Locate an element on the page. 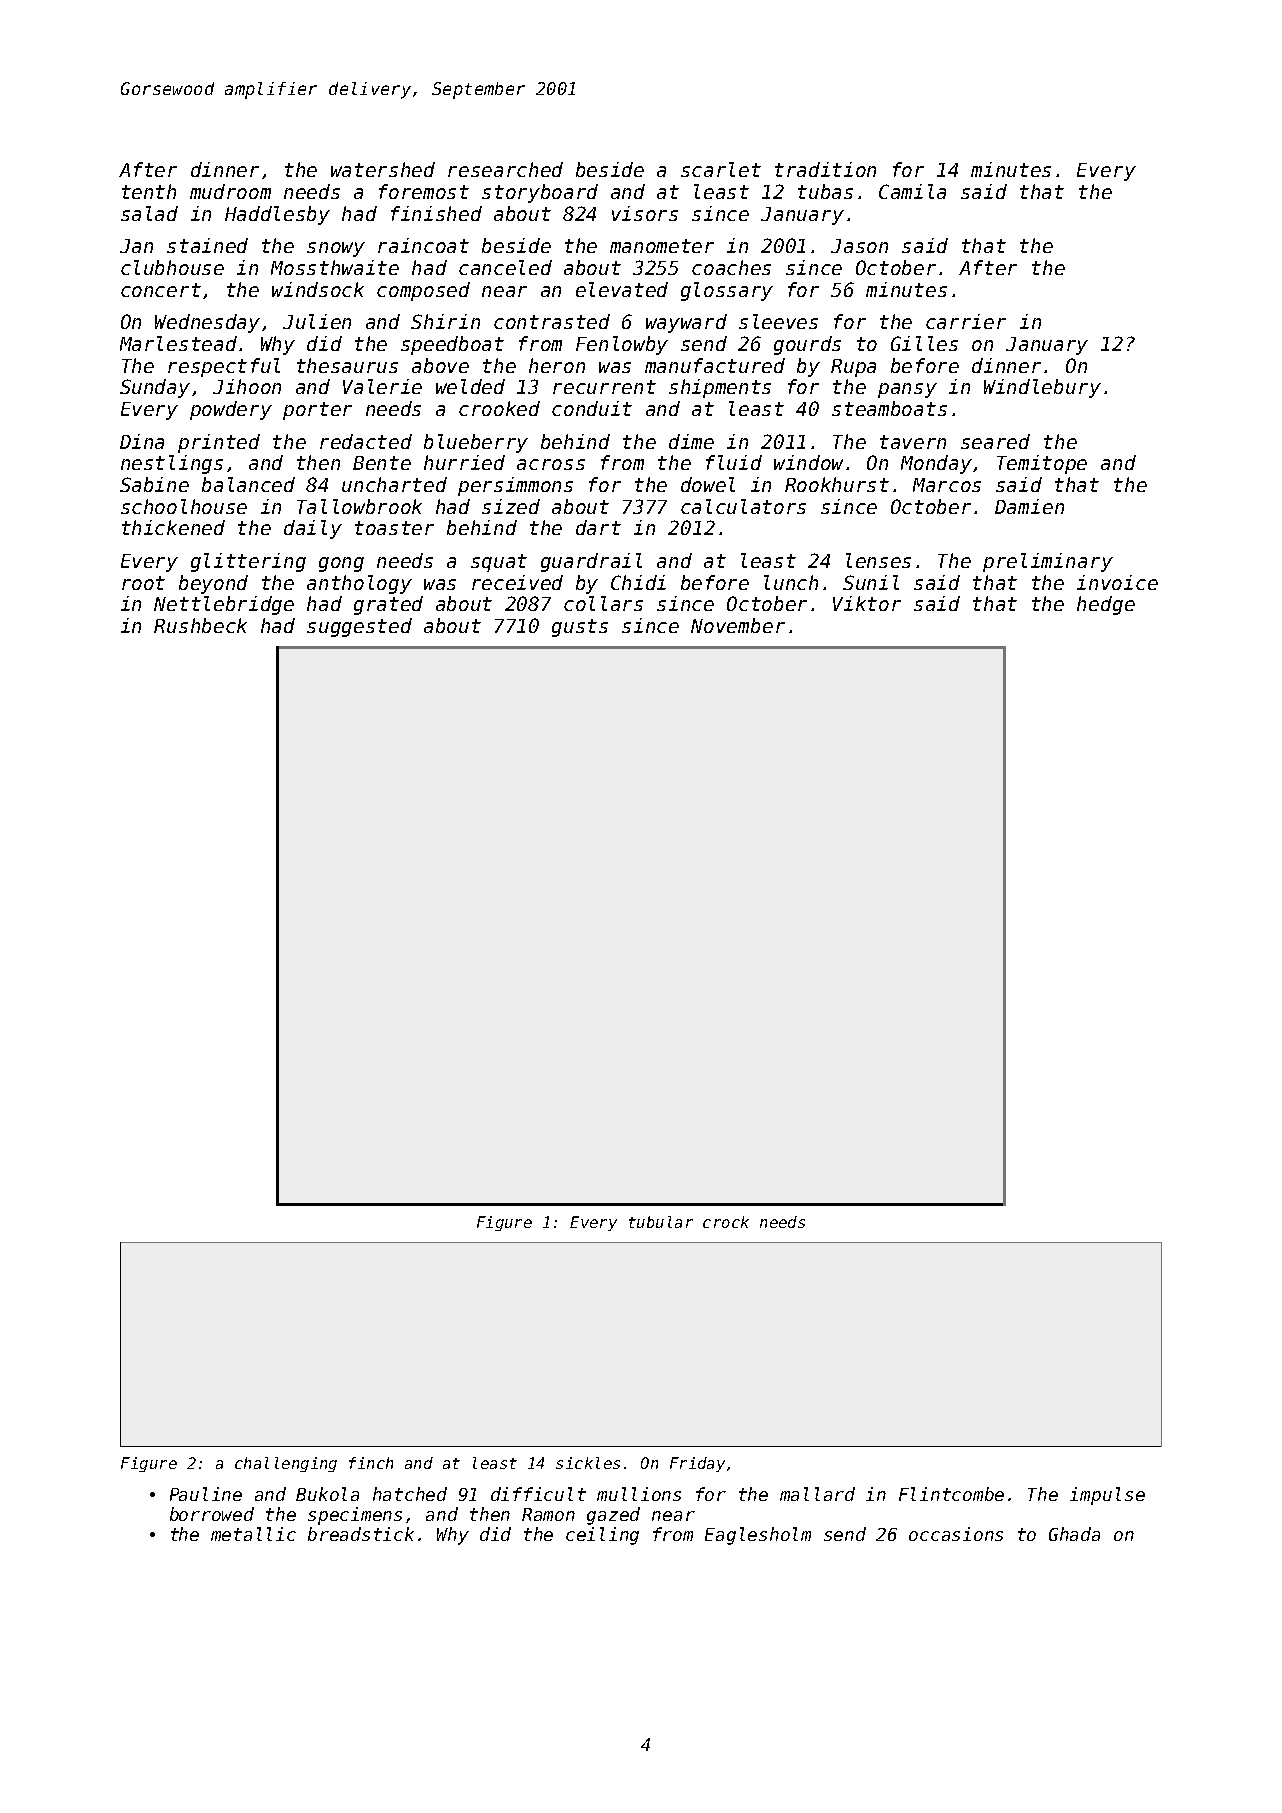 This page has height=1813, width=1282. impulse is located at coordinates (1107, 1496).
